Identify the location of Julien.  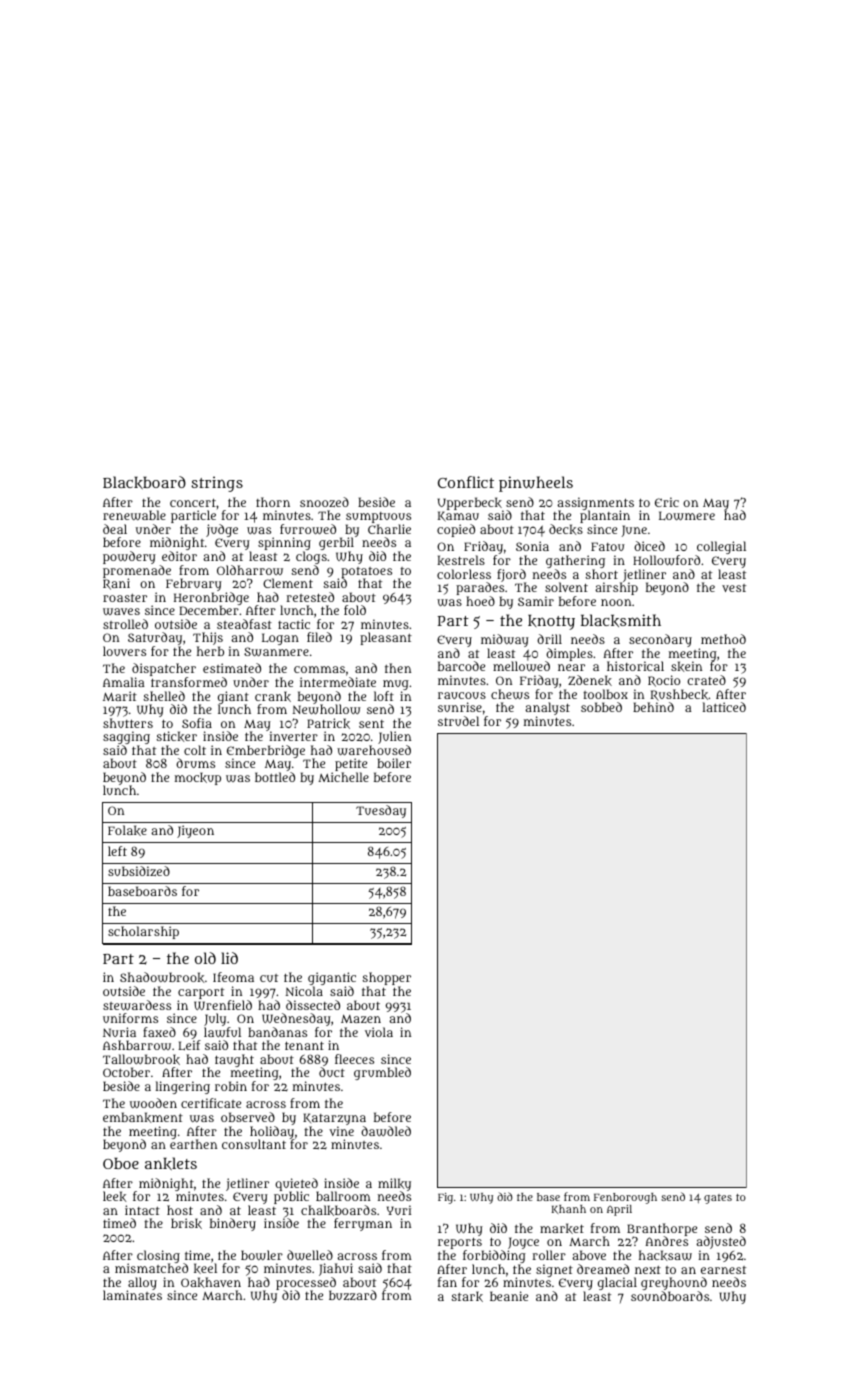
(394, 737).
